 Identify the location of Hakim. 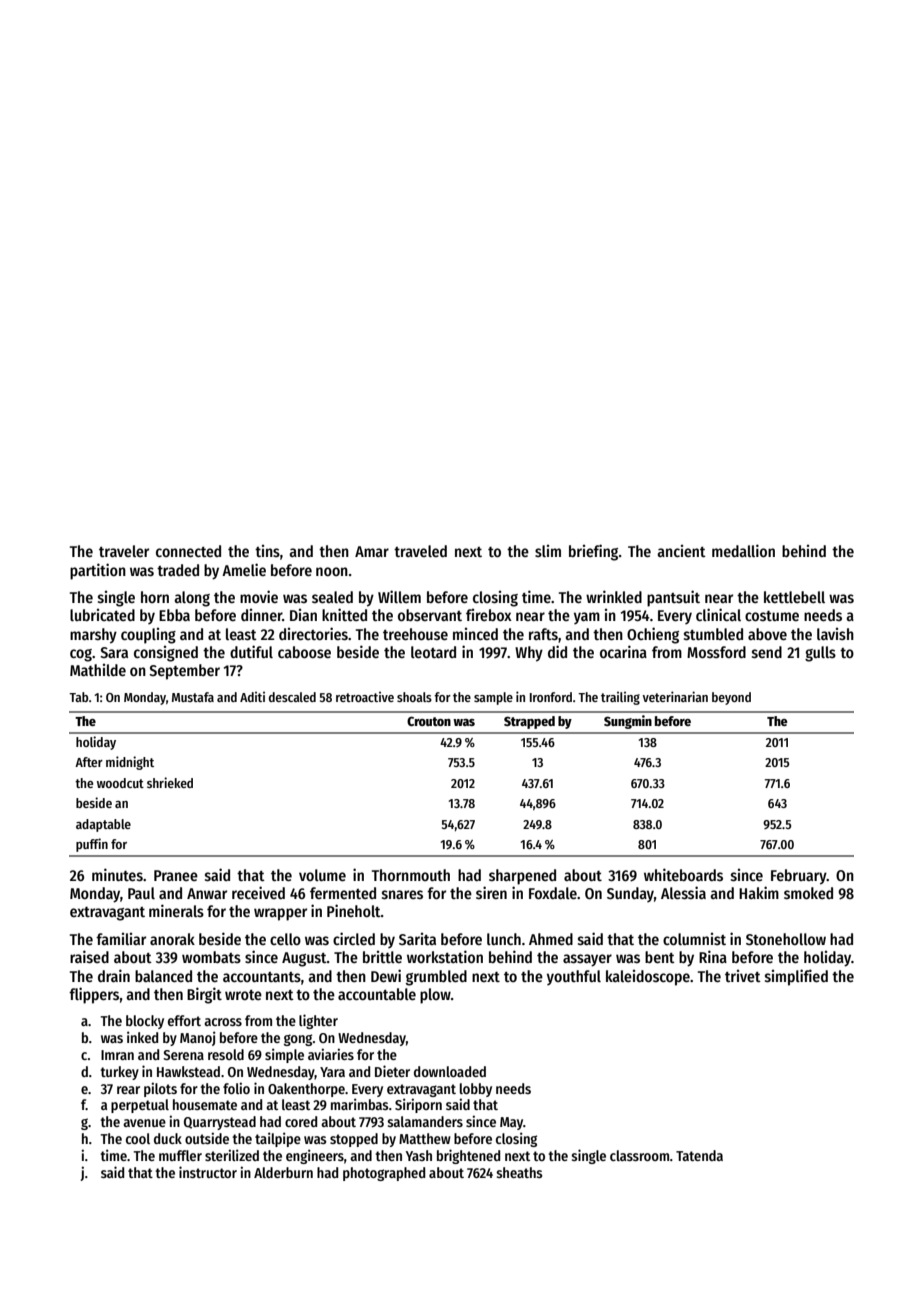
(759, 892).
